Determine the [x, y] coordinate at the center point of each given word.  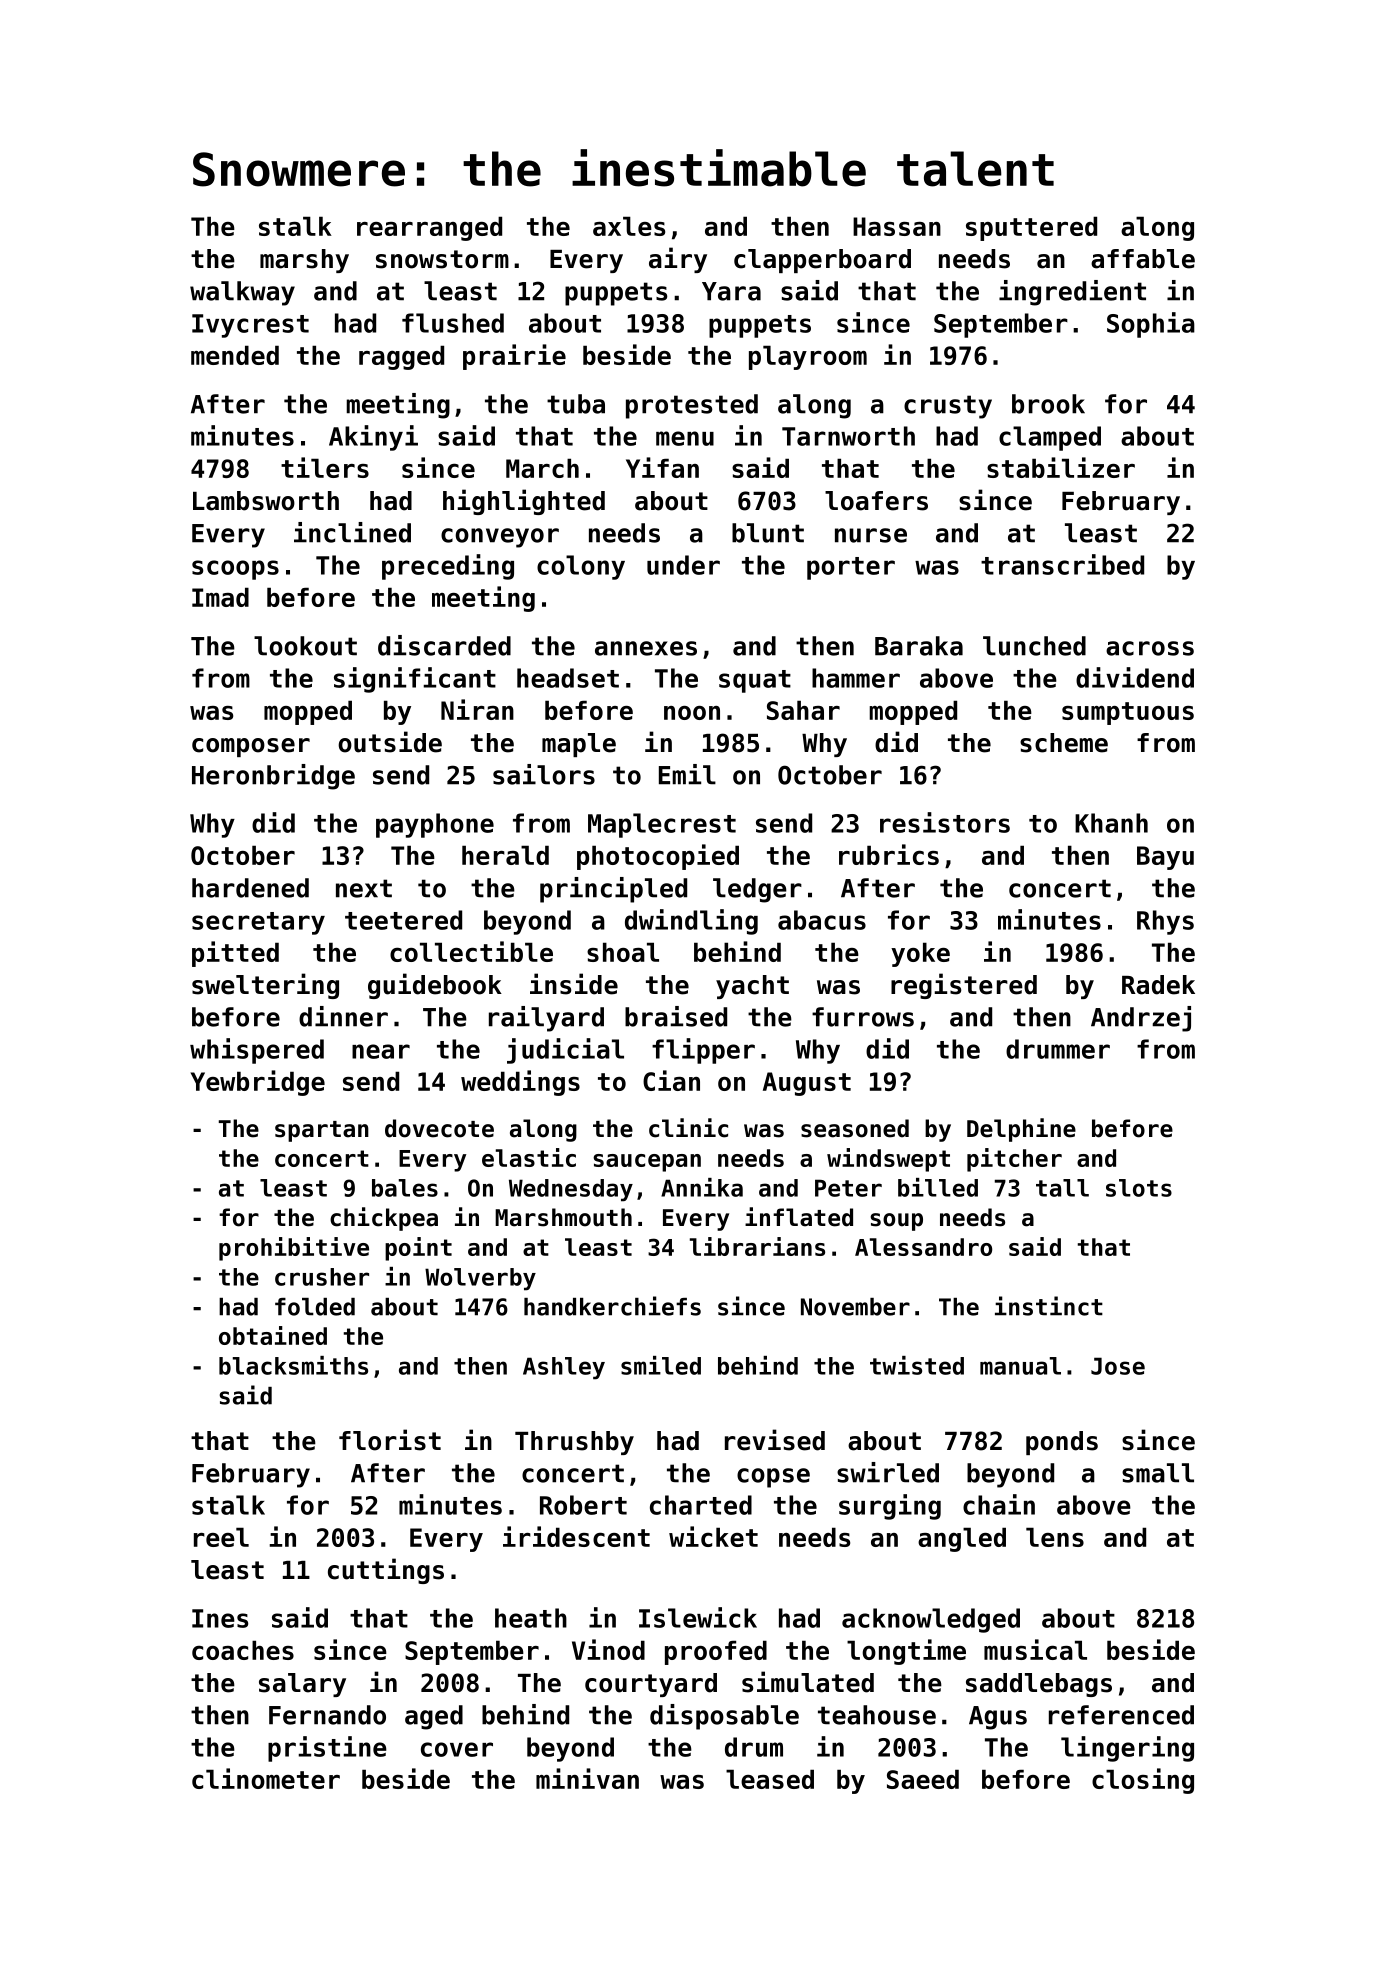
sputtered [1031, 228]
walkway [242, 293]
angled [962, 1539]
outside [390, 742]
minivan [587, 1778]
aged [434, 1717]
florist [390, 1440]
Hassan [897, 226]
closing [1143, 1781]
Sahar [803, 710]
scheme [1064, 743]
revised [775, 1440]
